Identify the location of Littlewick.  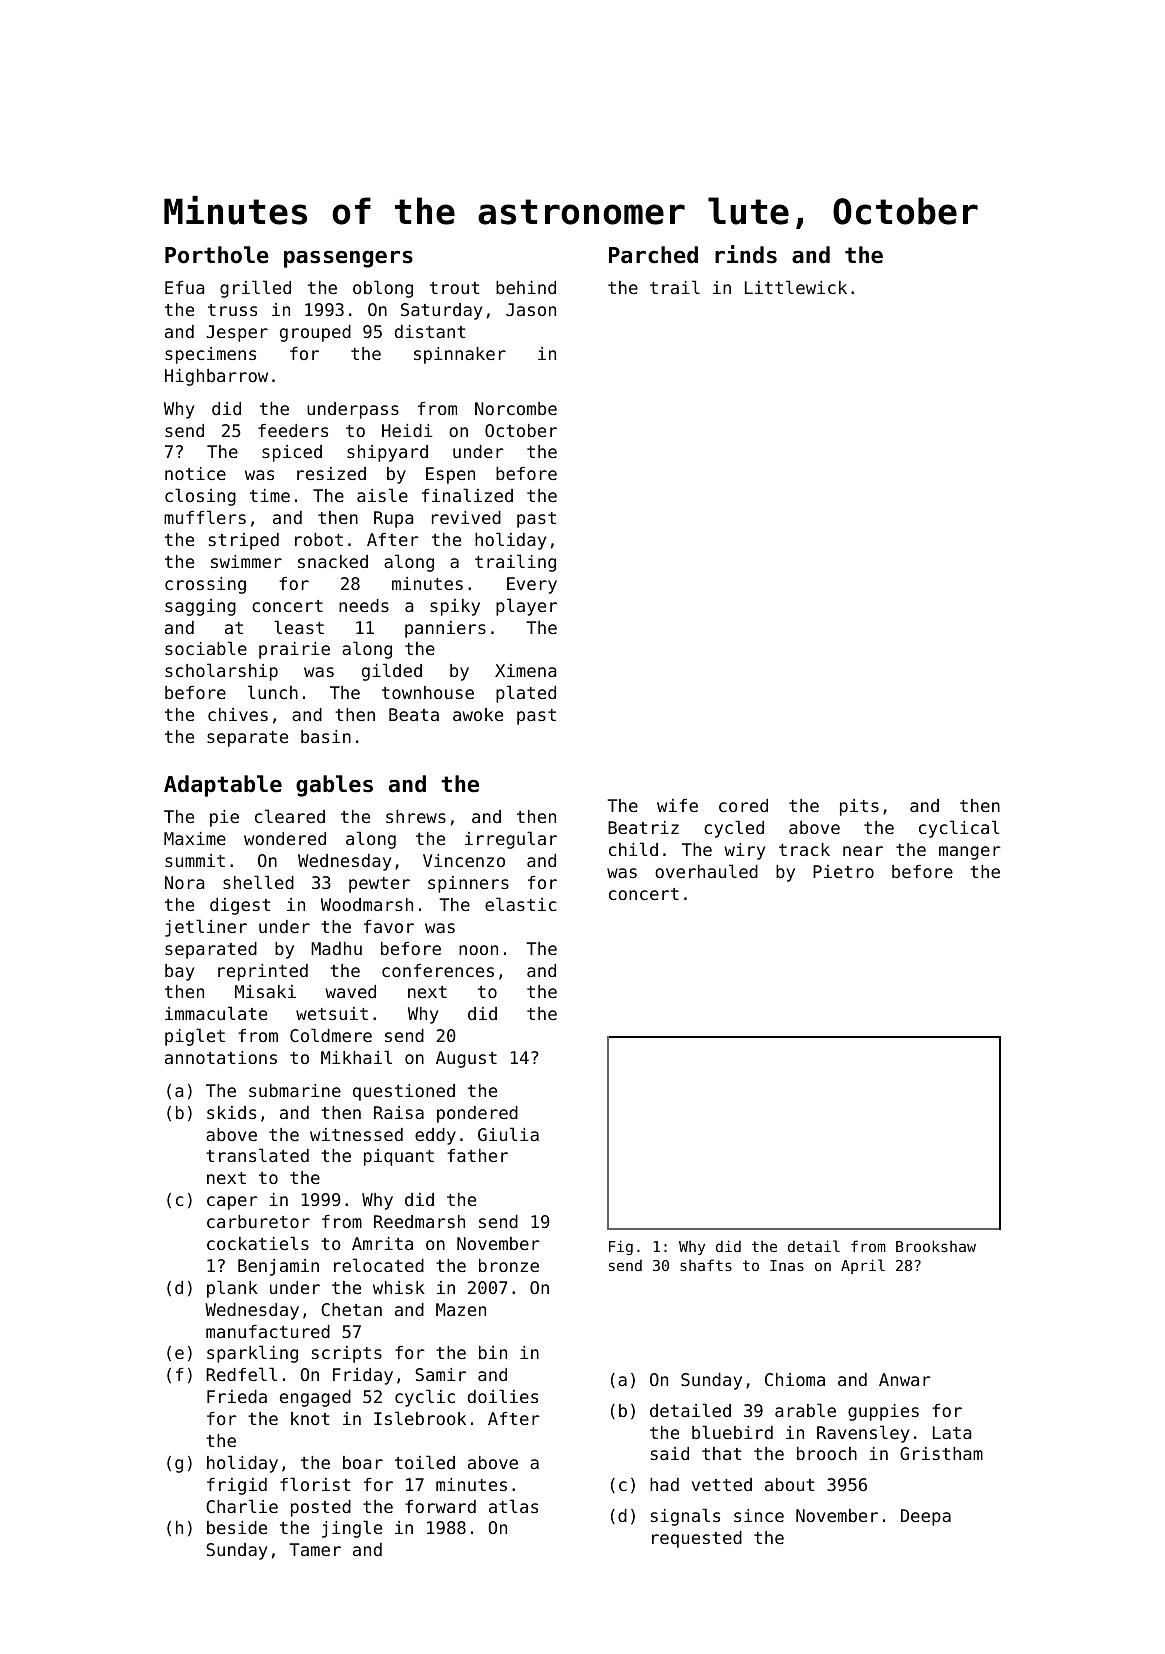
(796, 287).
